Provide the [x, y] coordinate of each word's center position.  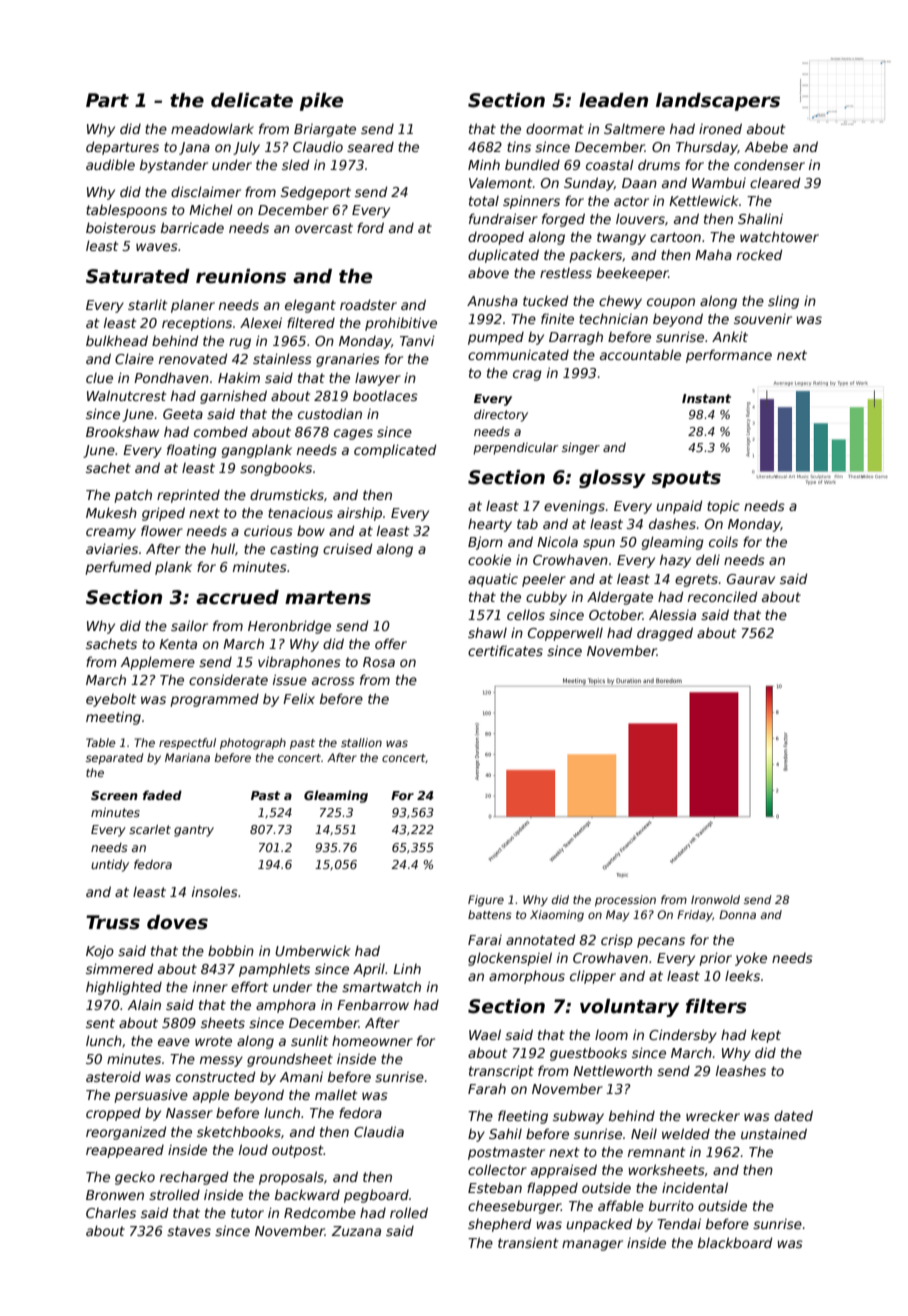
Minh [484, 164]
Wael [485, 1034]
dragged [665, 634]
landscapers [718, 102]
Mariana [187, 757]
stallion [361, 742]
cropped [113, 1114]
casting [294, 550]
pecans [661, 942]
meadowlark [212, 128]
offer [391, 643]
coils [723, 541]
